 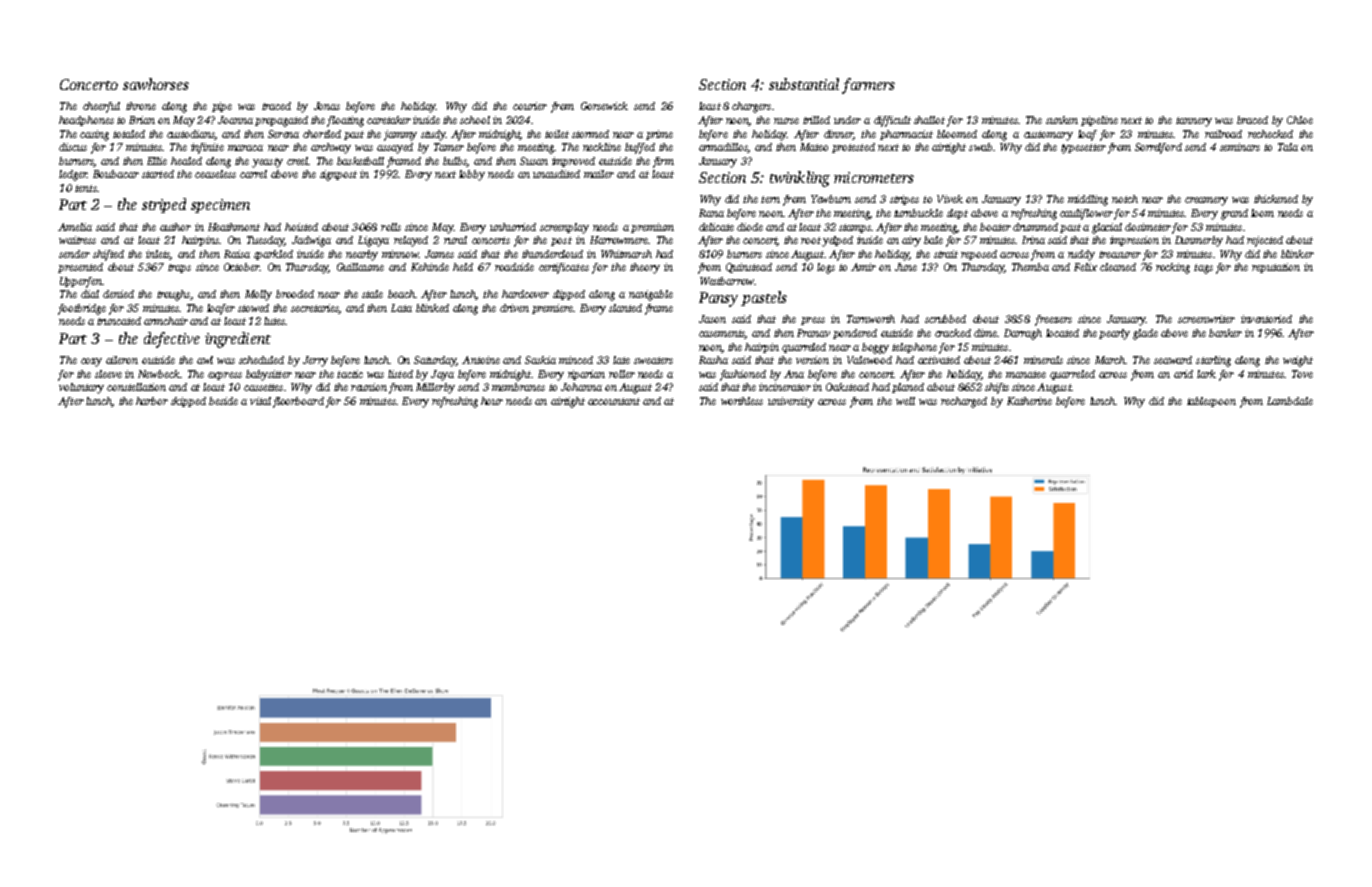 What do you see at coordinates (1300, 120) in the screenshot?
I see `Chloe` at bounding box center [1300, 120].
